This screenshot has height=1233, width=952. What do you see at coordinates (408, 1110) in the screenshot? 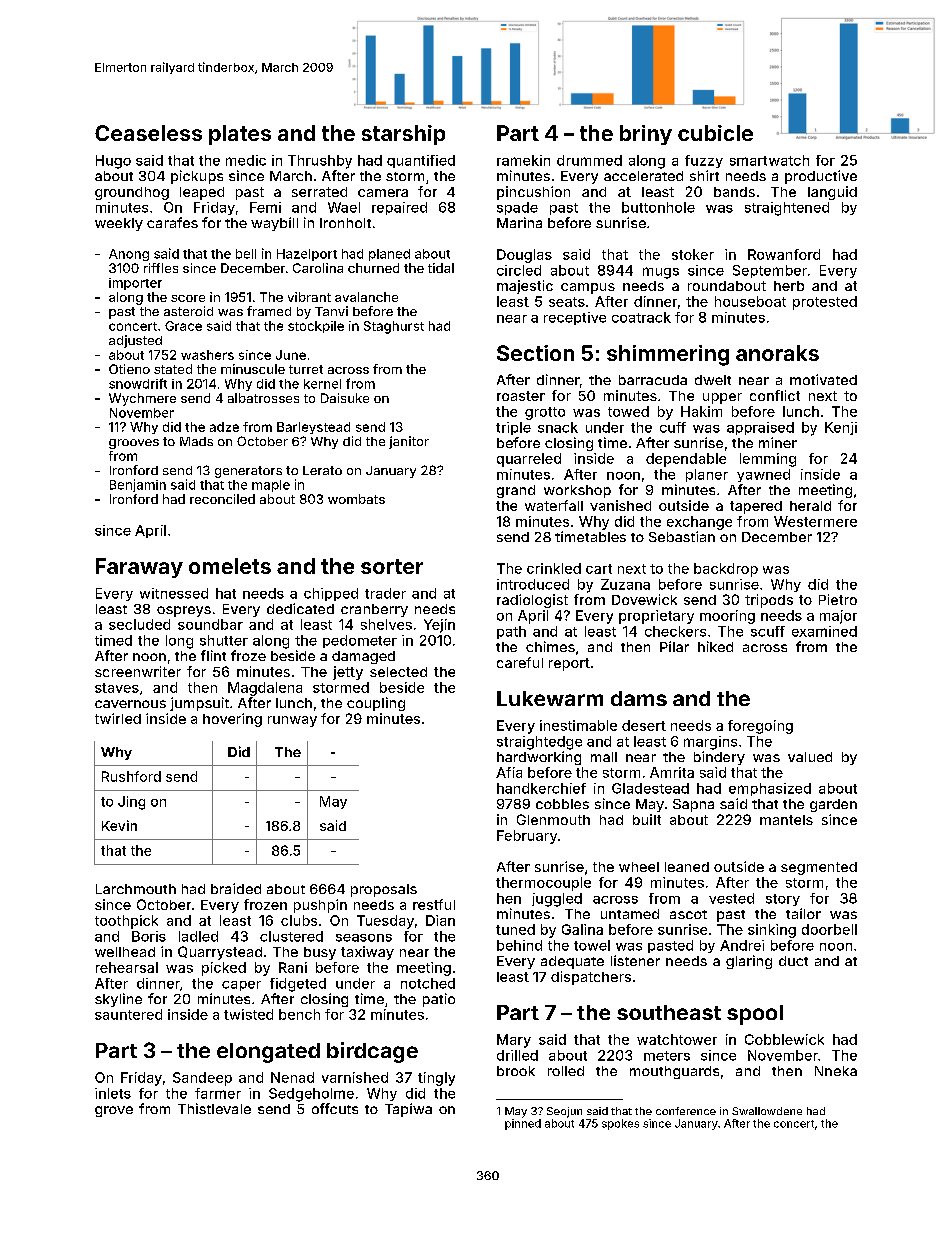
I see `Tapiwa` at bounding box center [408, 1110].
